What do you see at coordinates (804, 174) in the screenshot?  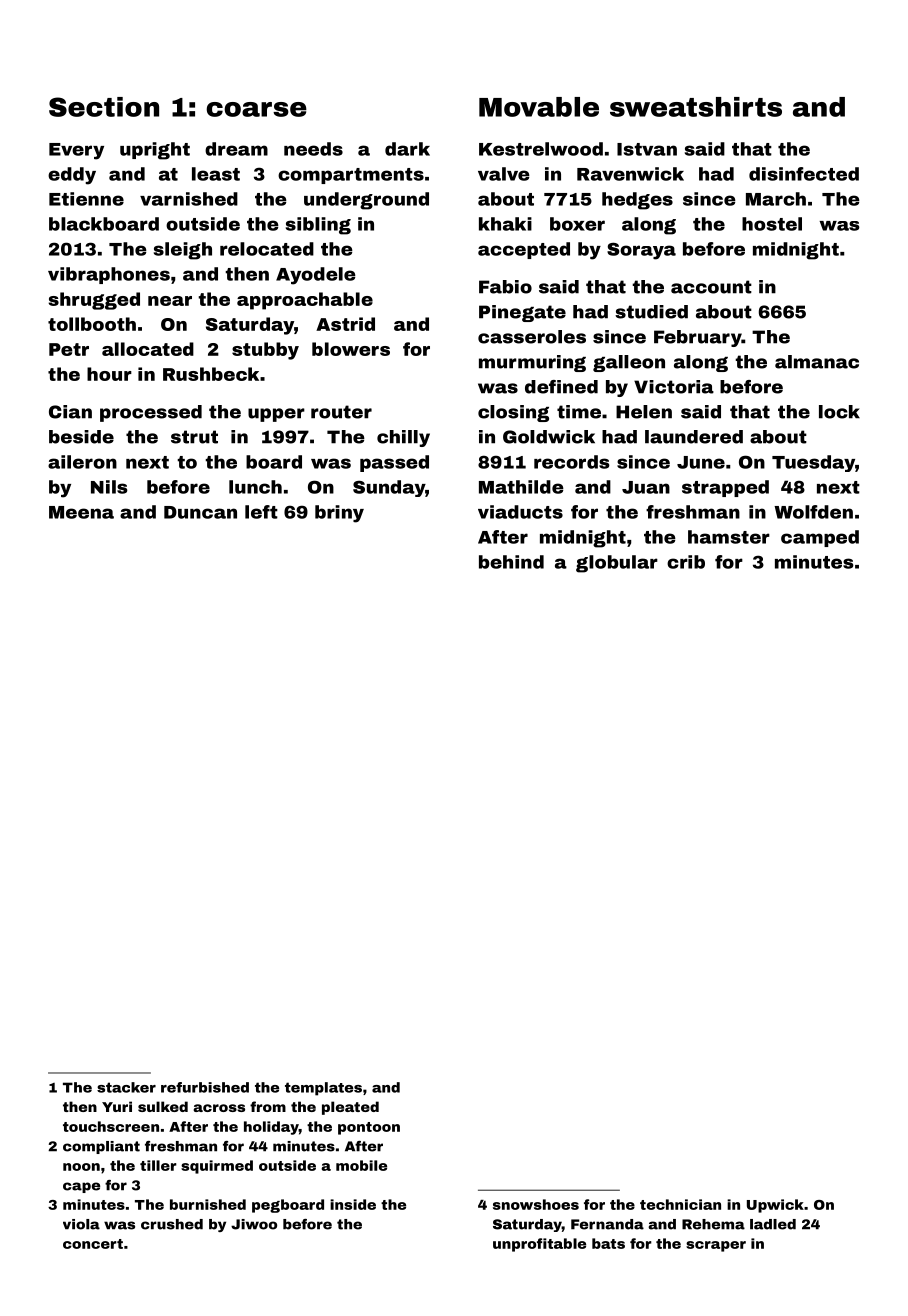 I see `disinfected` at bounding box center [804, 174].
